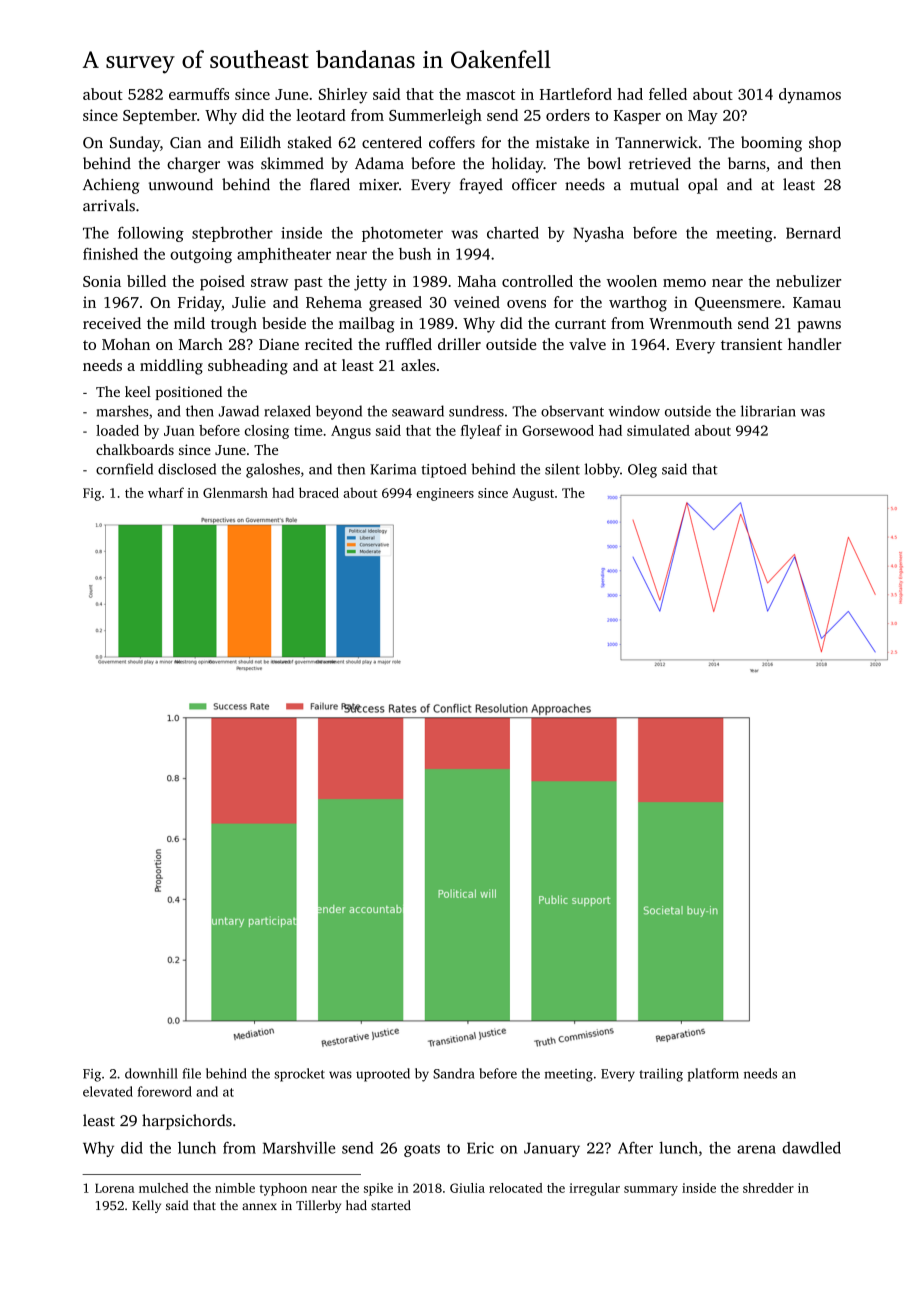 The height and width of the screenshot is (1308, 924). Describe the element at coordinates (642, 470) in the screenshot. I see `Oleg` at that location.
